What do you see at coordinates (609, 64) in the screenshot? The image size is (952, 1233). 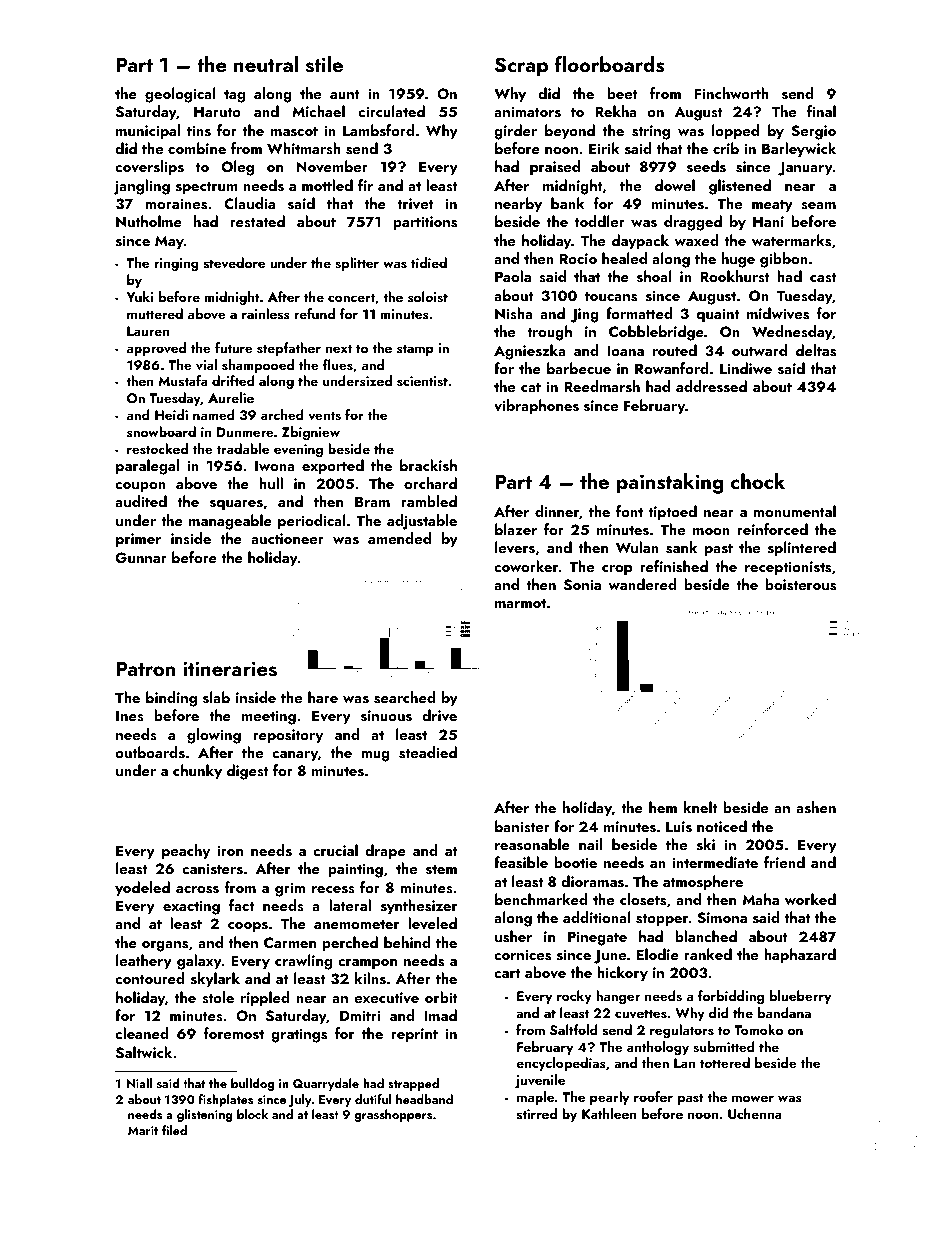 I see `floorboards` at bounding box center [609, 64].
